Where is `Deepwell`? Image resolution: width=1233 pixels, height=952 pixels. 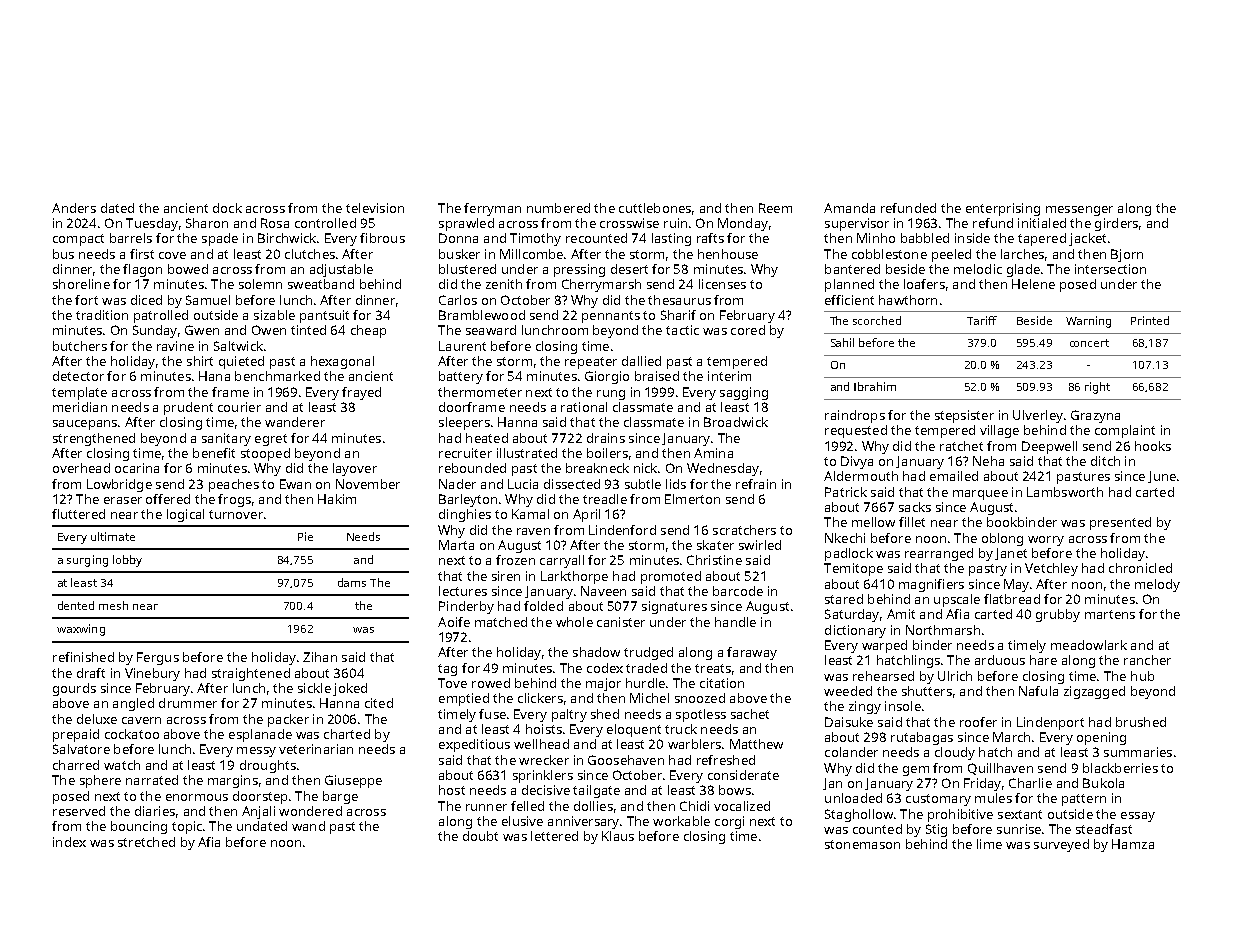
Deepwell is located at coordinates (1049, 447).
